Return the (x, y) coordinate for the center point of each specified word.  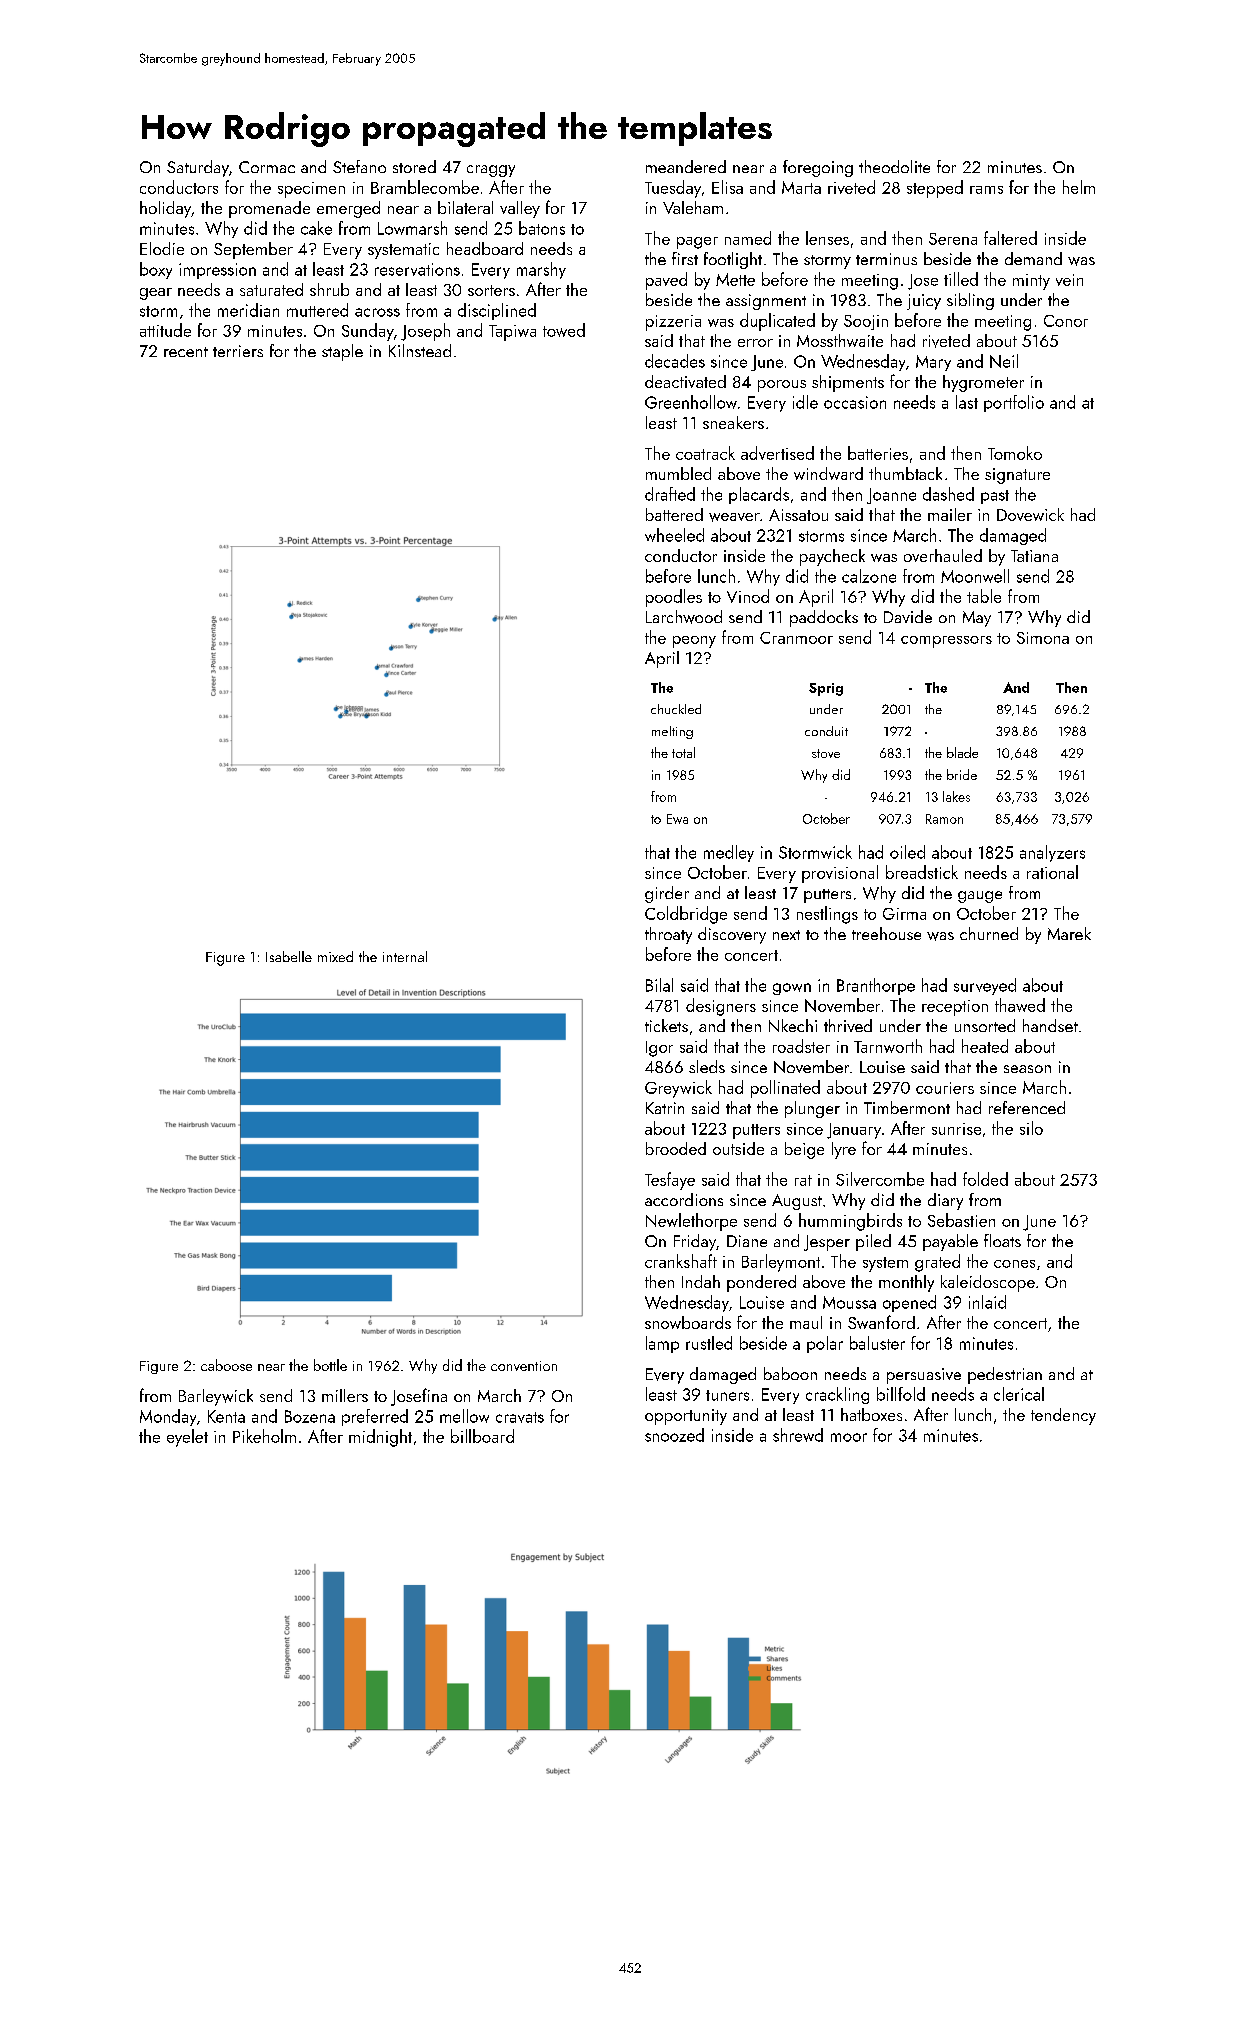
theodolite (894, 166)
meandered (686, 166)
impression (217, 271)
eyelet (187, 1438)
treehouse (886, 933)
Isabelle (289, 956)
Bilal (659, 985)
